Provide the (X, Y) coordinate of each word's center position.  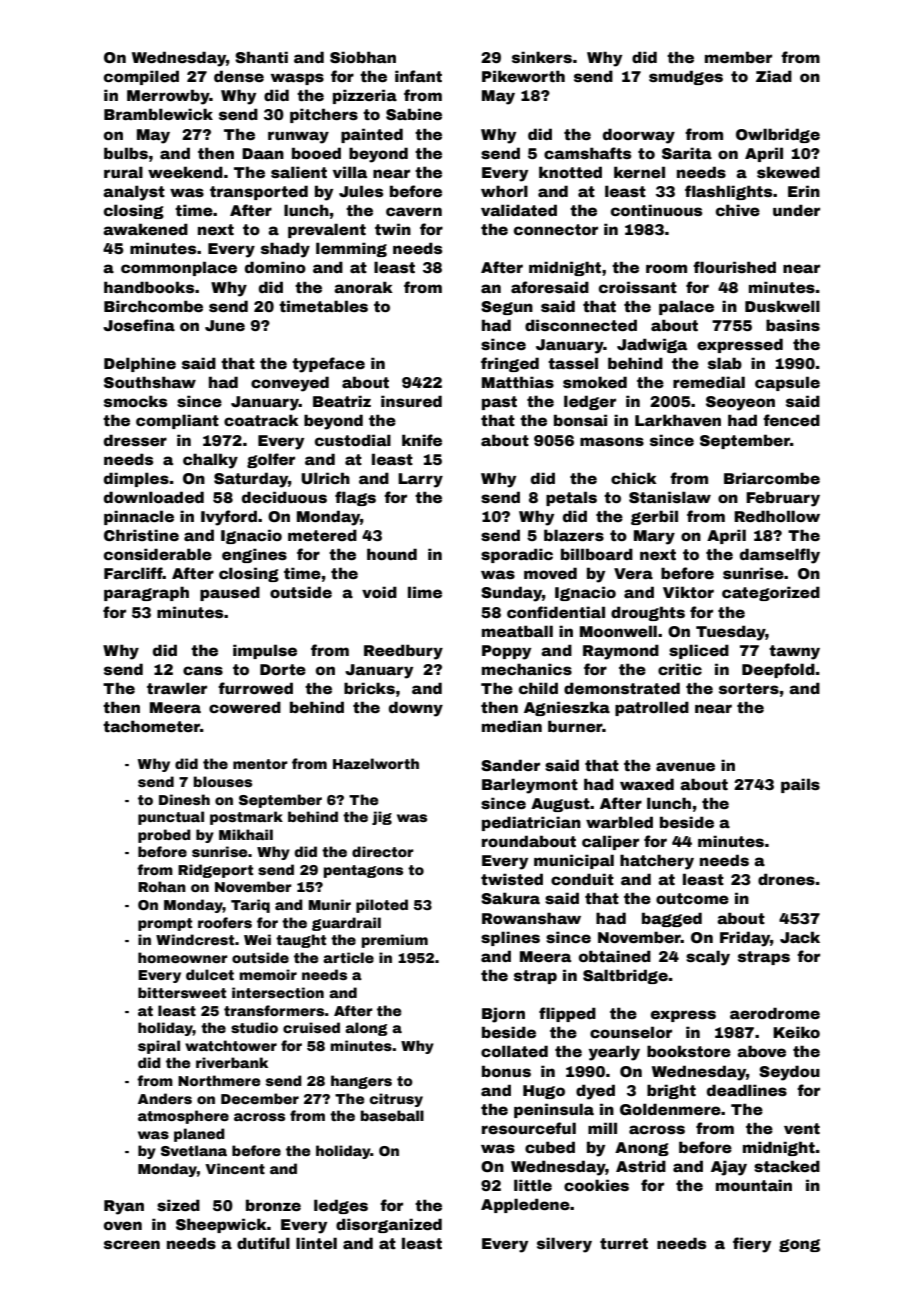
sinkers (542, 57)
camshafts (587, 153)
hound (392, 554)
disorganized (389, 1225)
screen (132, 1244)
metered (322, 535)
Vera (633, 573)
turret (624, 1243)
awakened (145, 229)
